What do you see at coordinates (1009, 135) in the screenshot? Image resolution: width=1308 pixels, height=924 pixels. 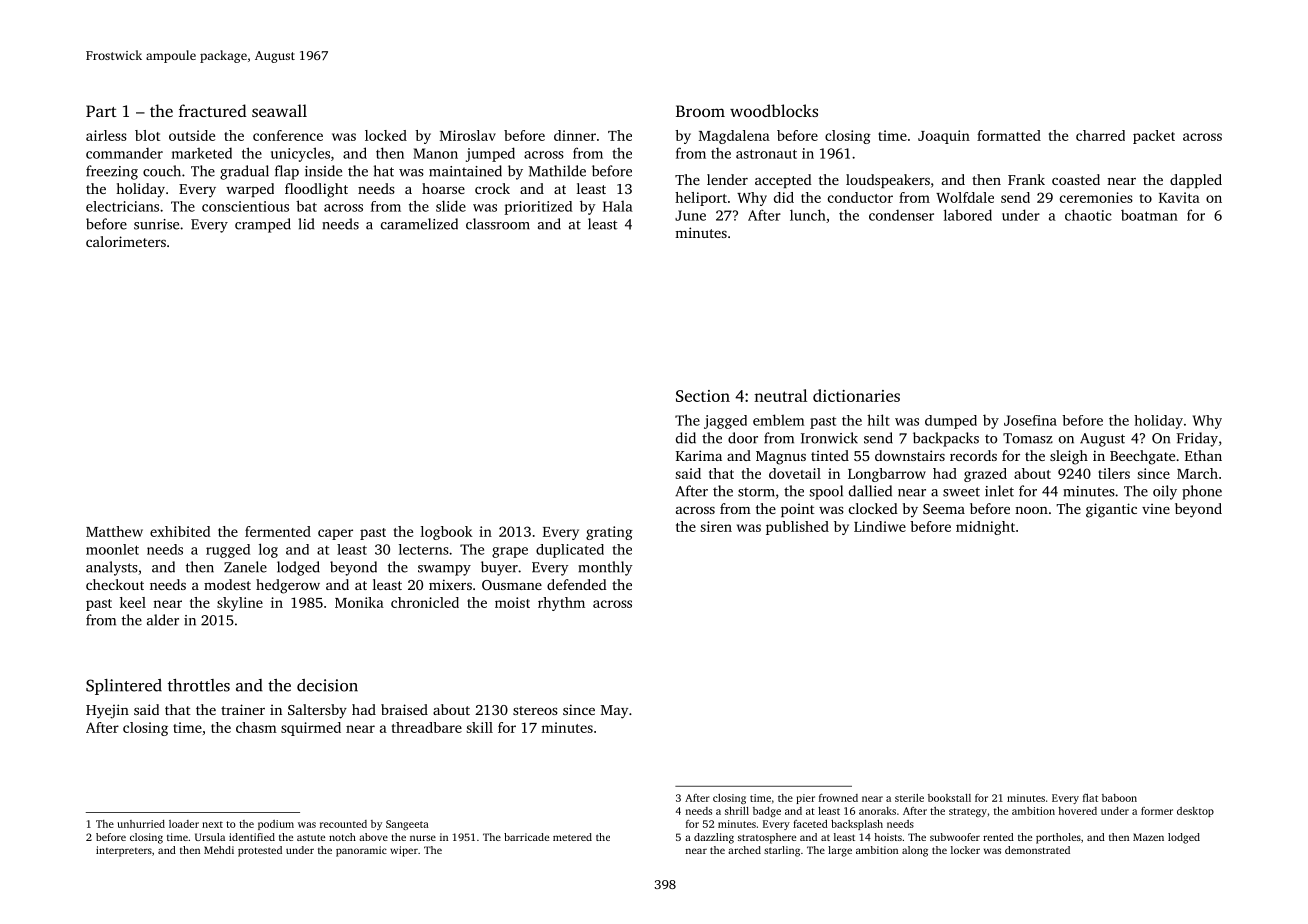 I see `formatted` at bounding box center [1009, 135].
